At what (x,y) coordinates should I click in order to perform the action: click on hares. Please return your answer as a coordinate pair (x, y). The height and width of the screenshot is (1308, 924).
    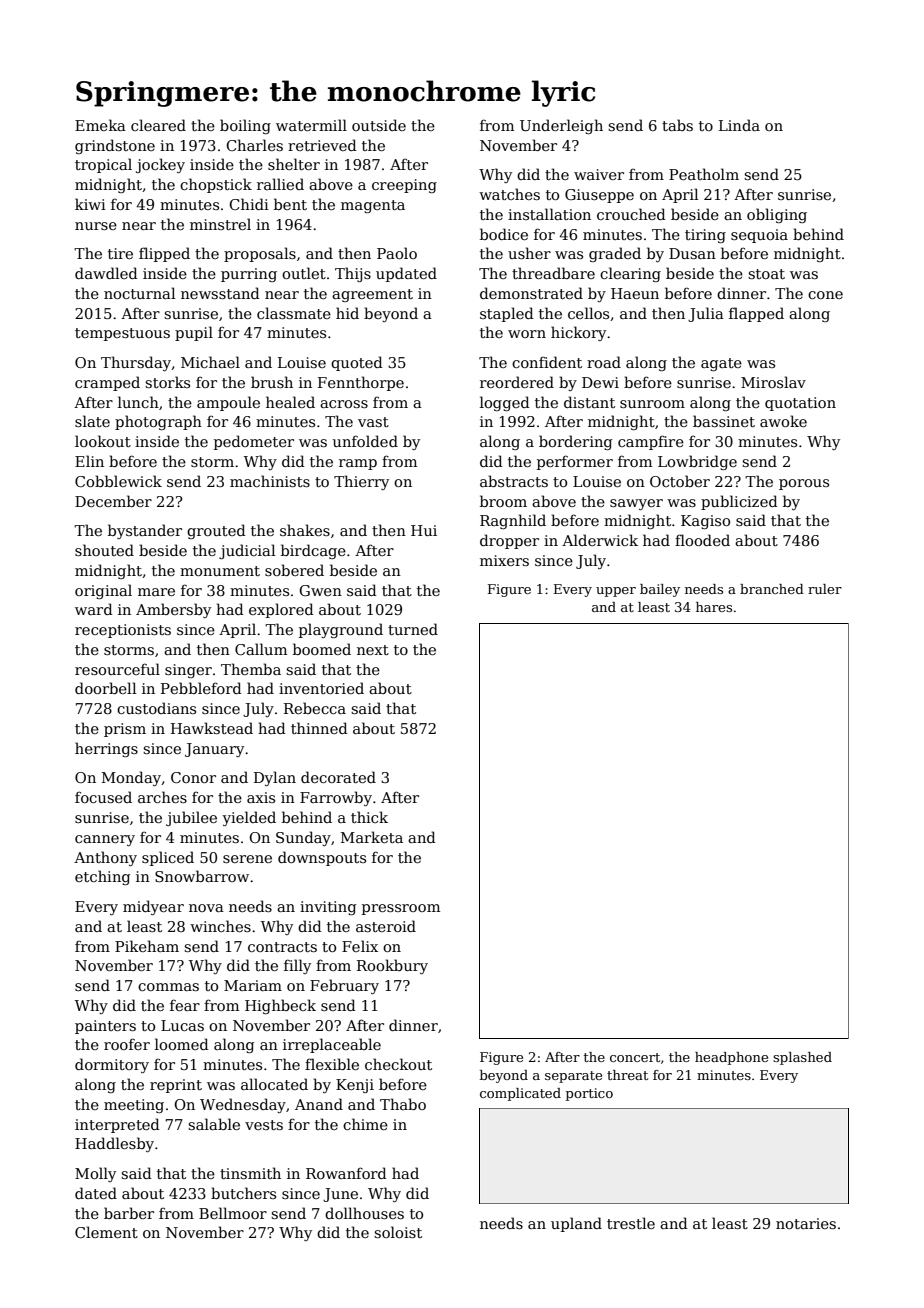
    Looking at the image, I should click on (714, 607).
